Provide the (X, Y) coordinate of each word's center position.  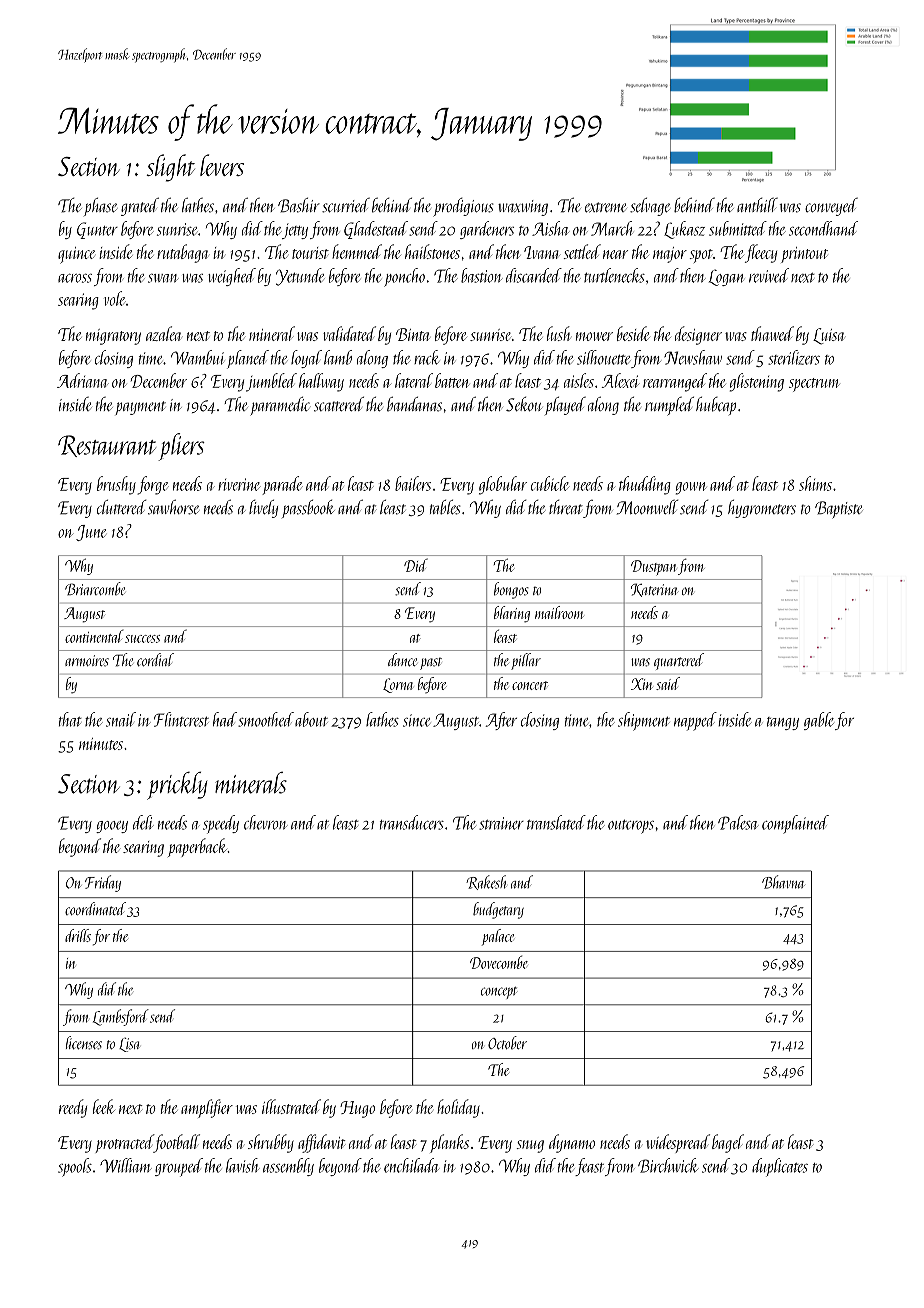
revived (769, 275)
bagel (728, 1143)
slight (170, 168)
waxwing (523, 208)
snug (530, 1146)
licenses (84, 1043)
